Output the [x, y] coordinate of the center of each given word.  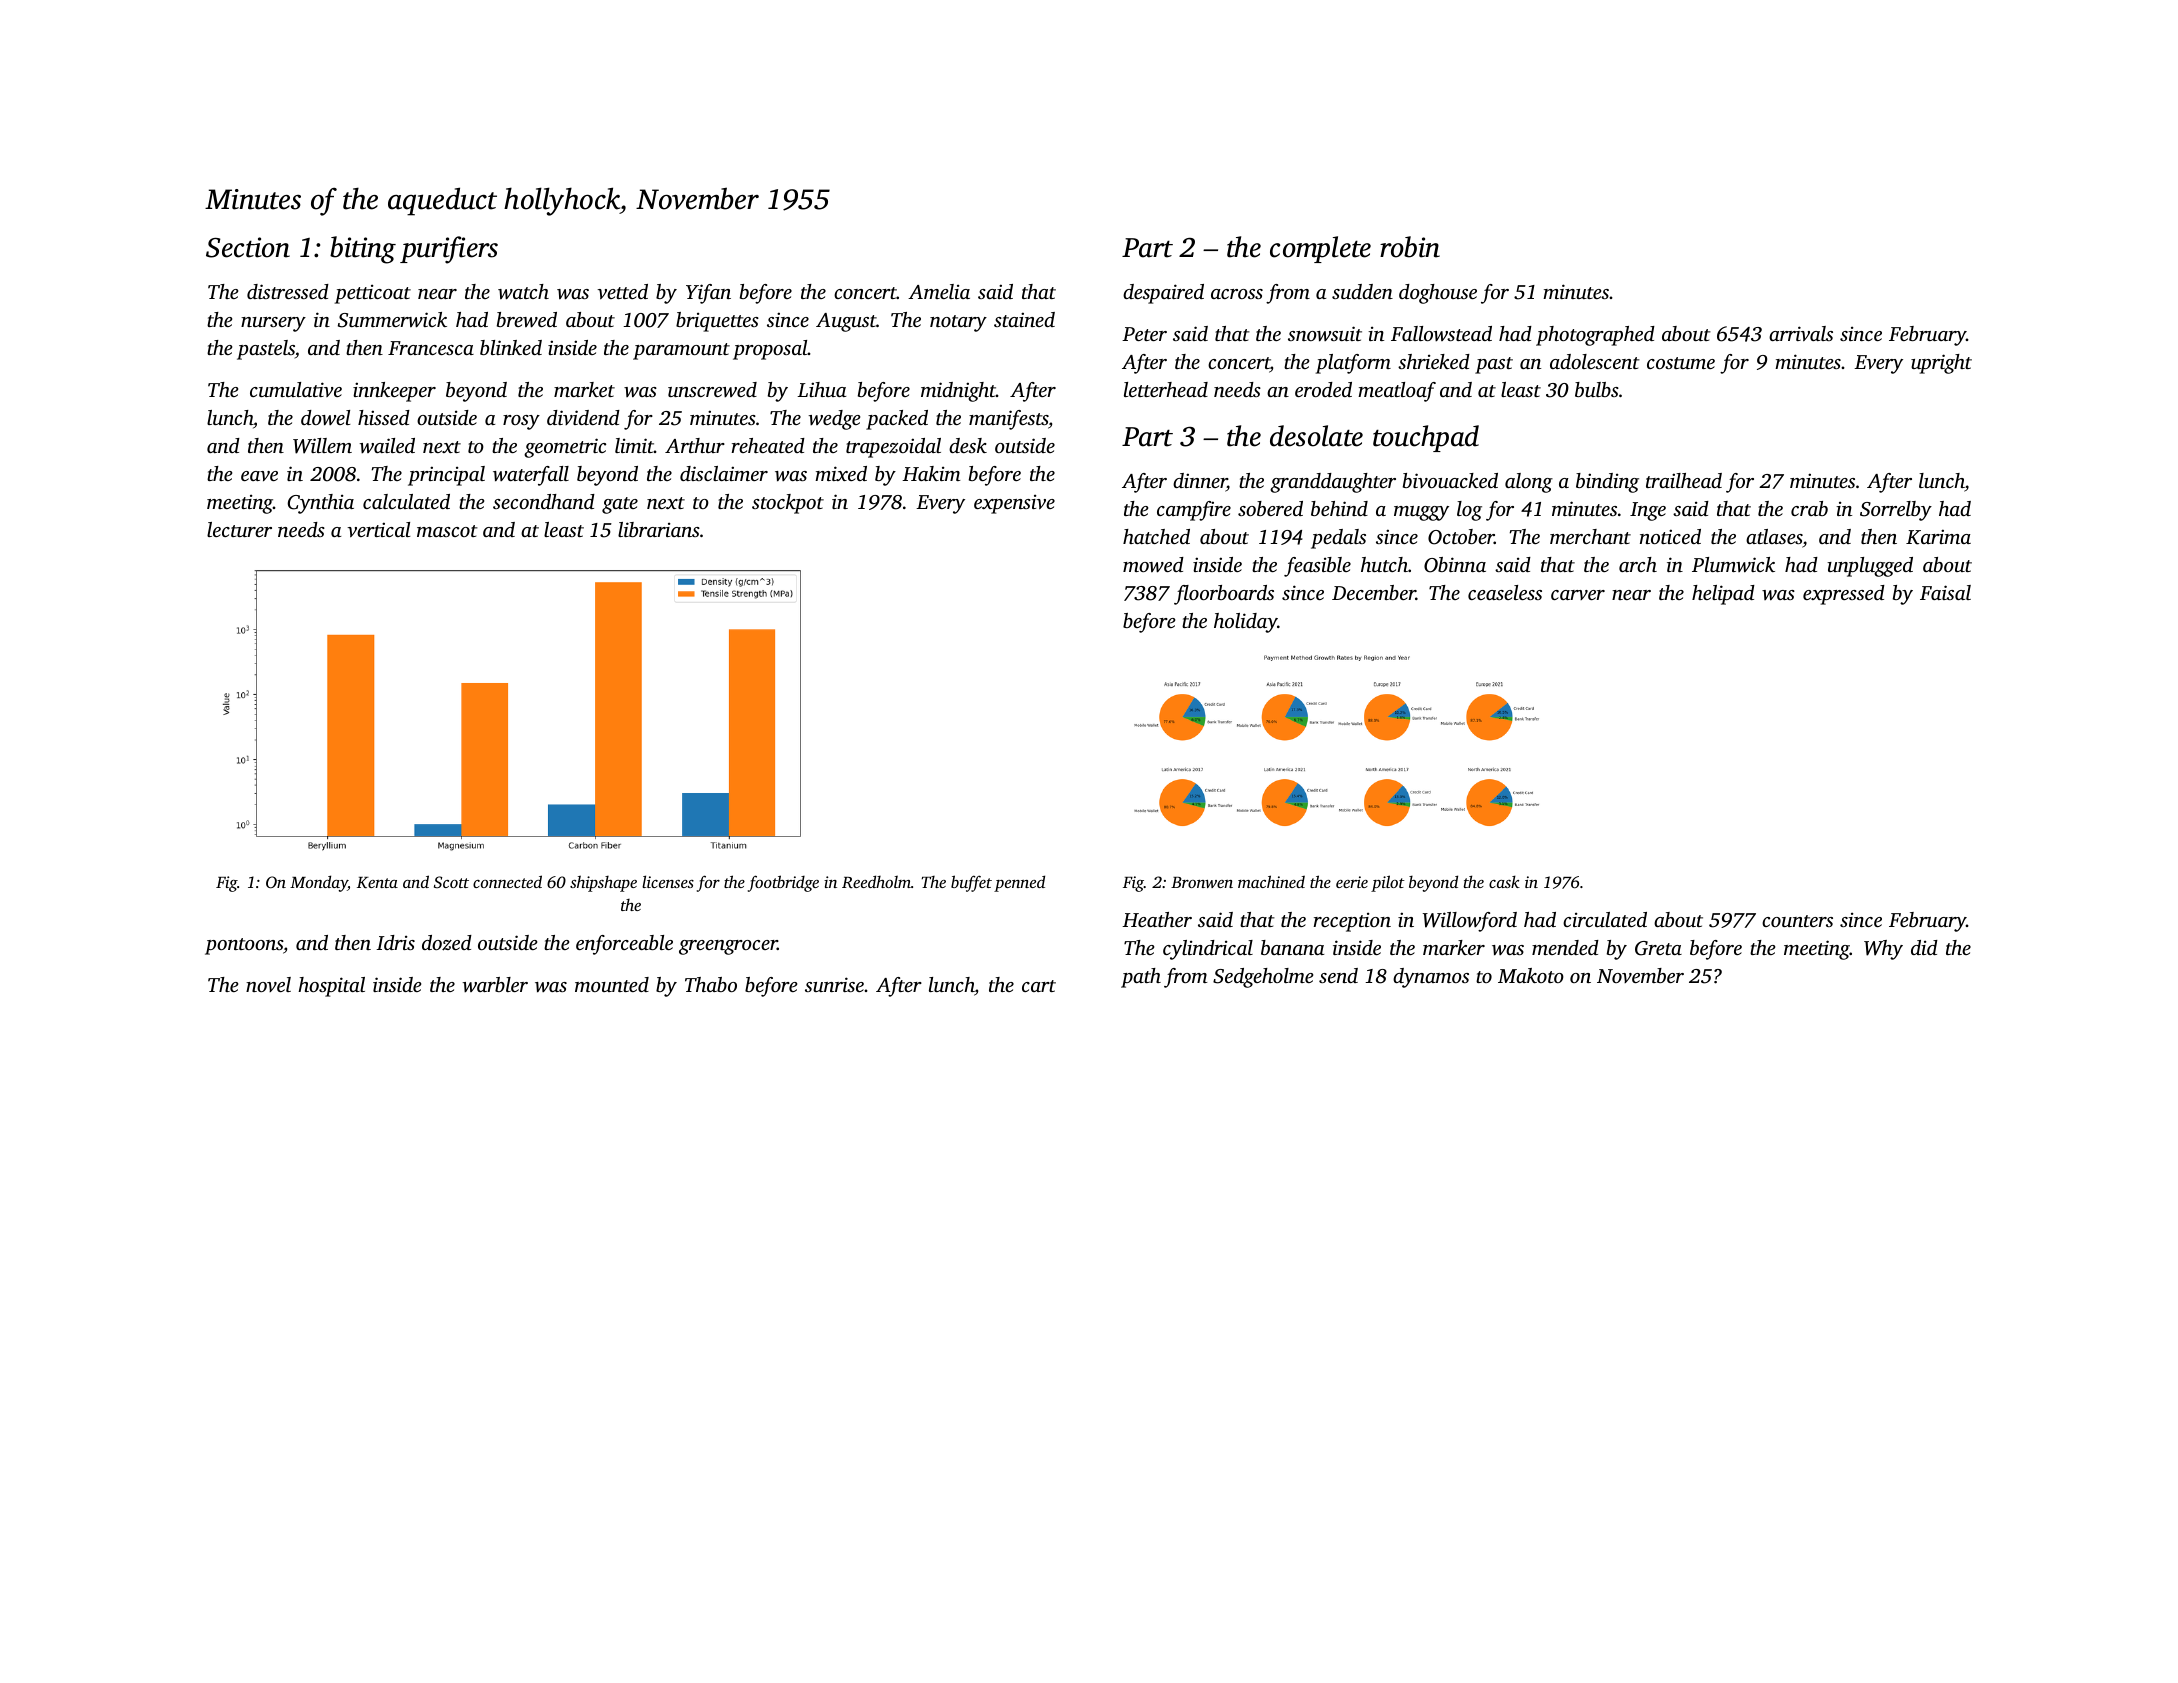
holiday [1246, 623]
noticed [1670, 536]
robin [1410, 247]
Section [248, 247]
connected [507, 881]
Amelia [939, 291]
